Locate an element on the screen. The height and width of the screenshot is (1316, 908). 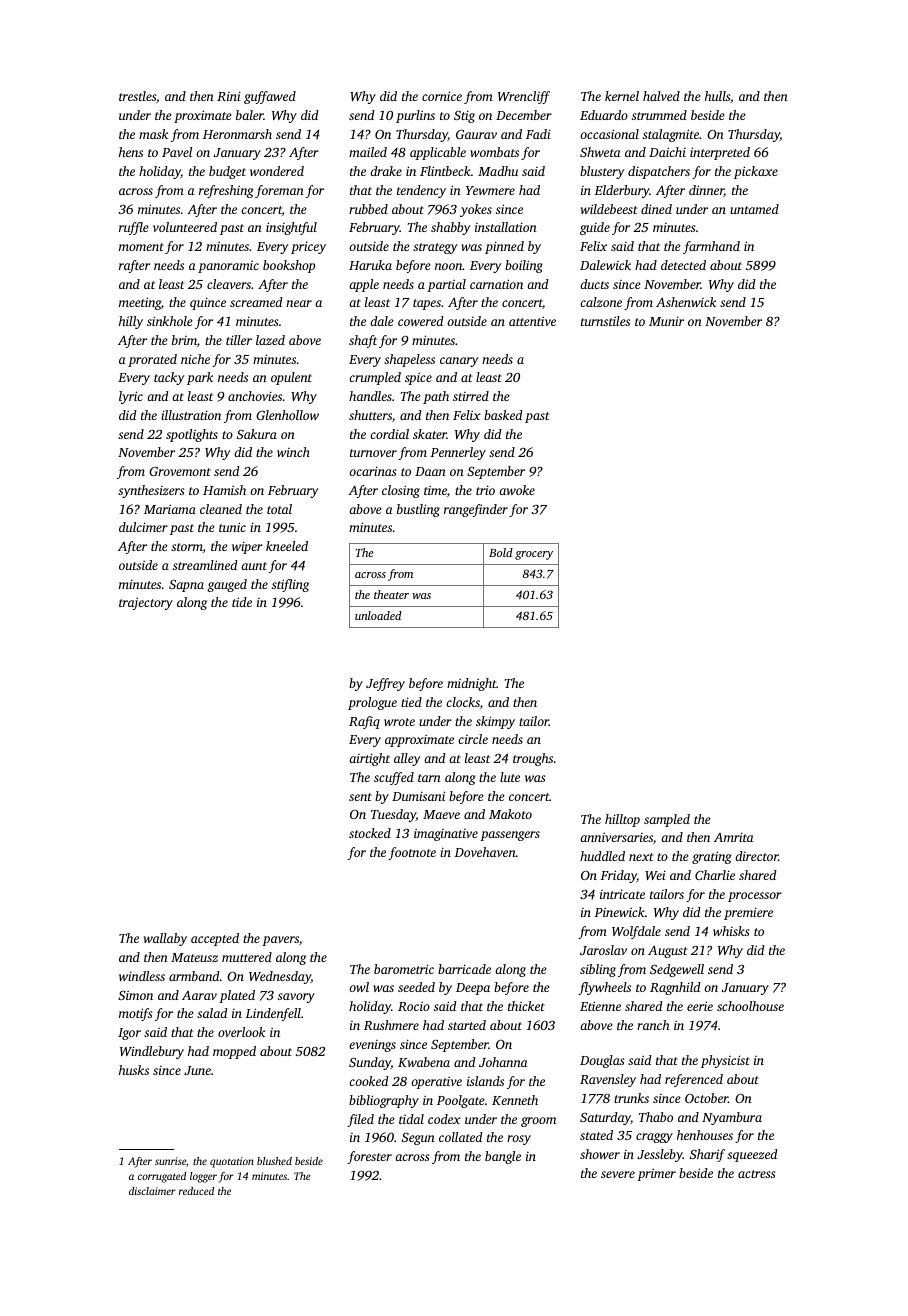
corrugated is located at coordinates (162, 1177).
